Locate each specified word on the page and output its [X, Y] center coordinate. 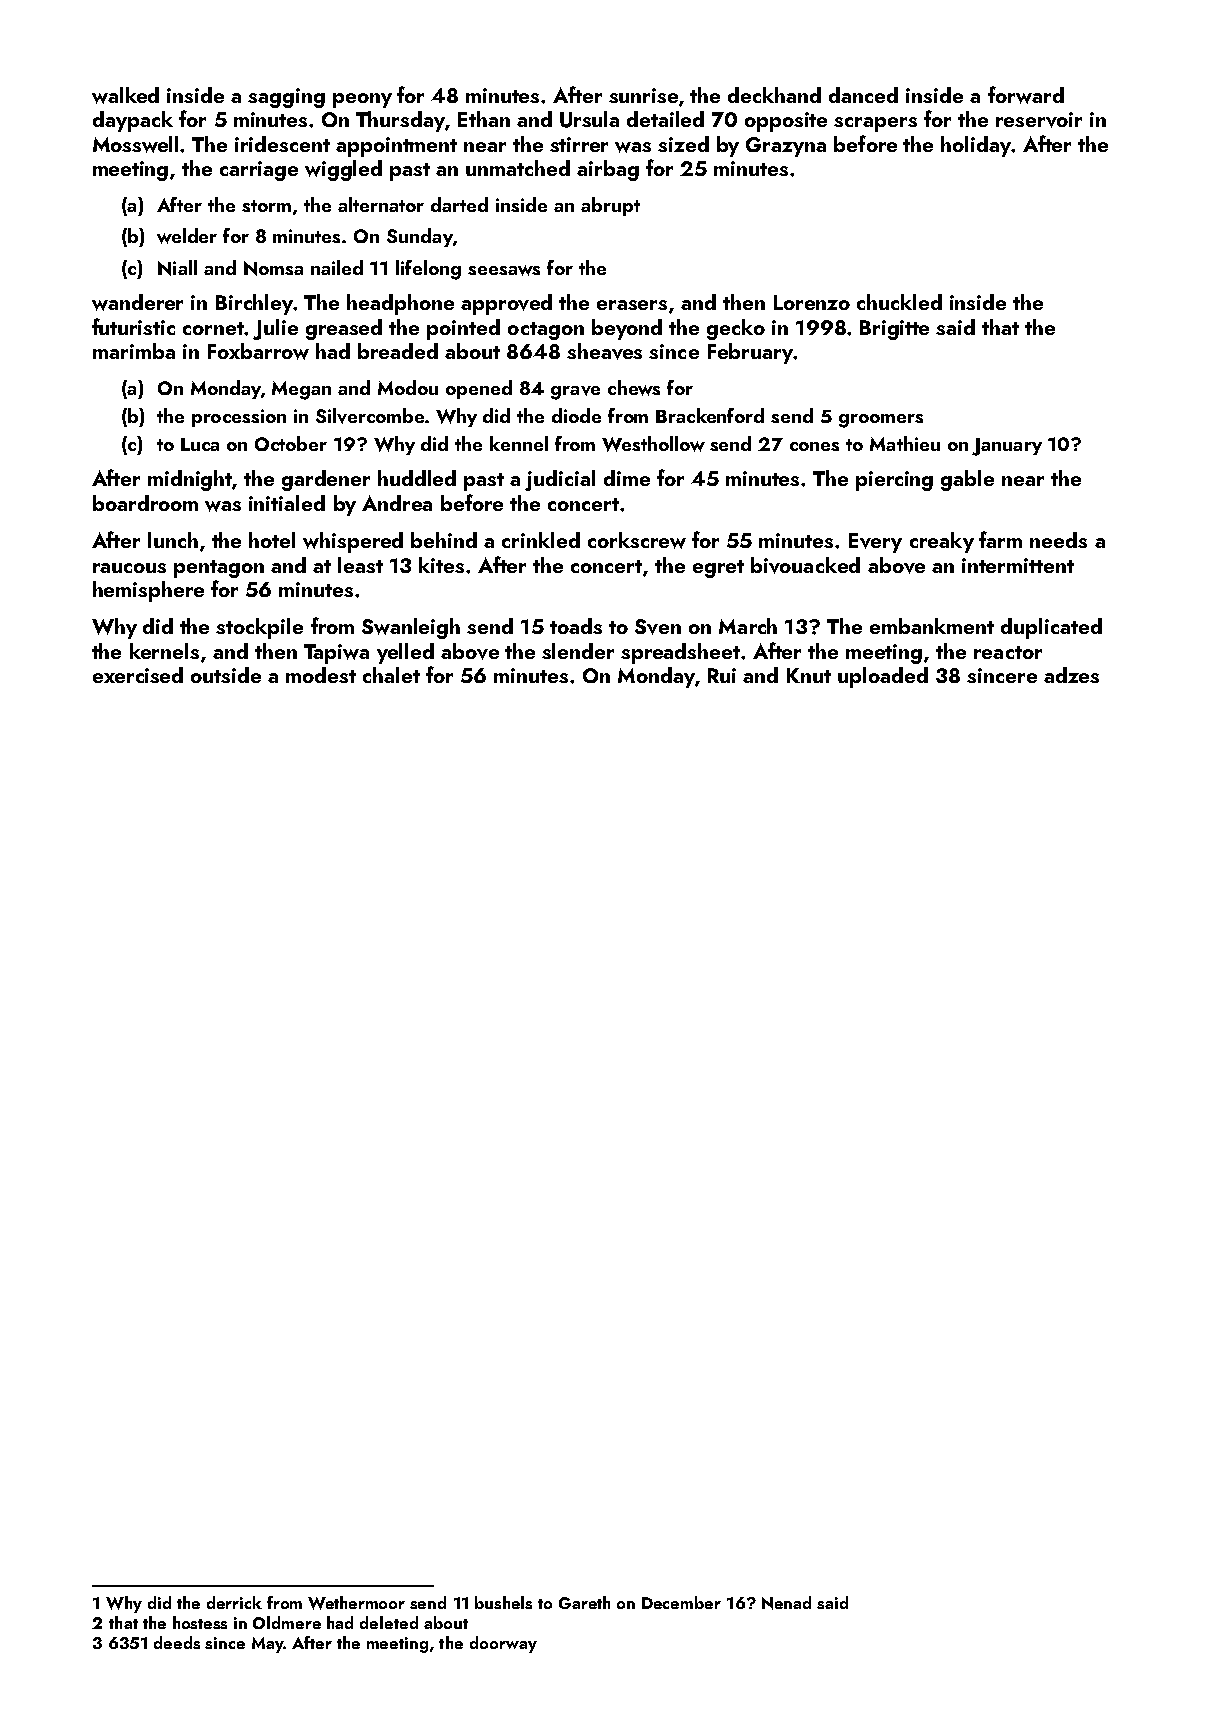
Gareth [584, 1602]
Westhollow [653, 444]
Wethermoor [356, 1603]
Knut [809, 675]
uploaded [883, 677]
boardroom [145, 503]
